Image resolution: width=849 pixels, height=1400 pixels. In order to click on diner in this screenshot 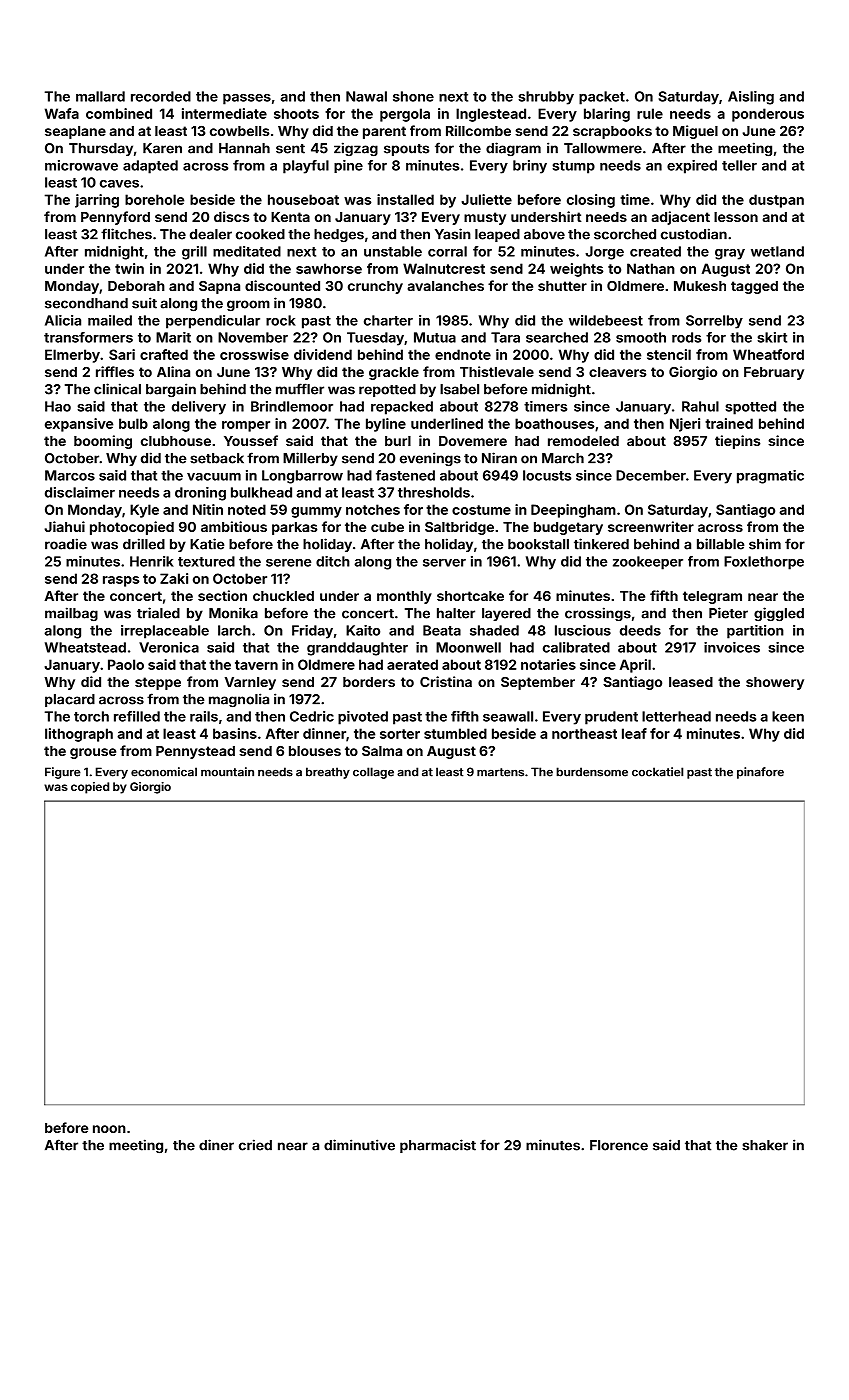, I will do `click(216, 1145)`.
